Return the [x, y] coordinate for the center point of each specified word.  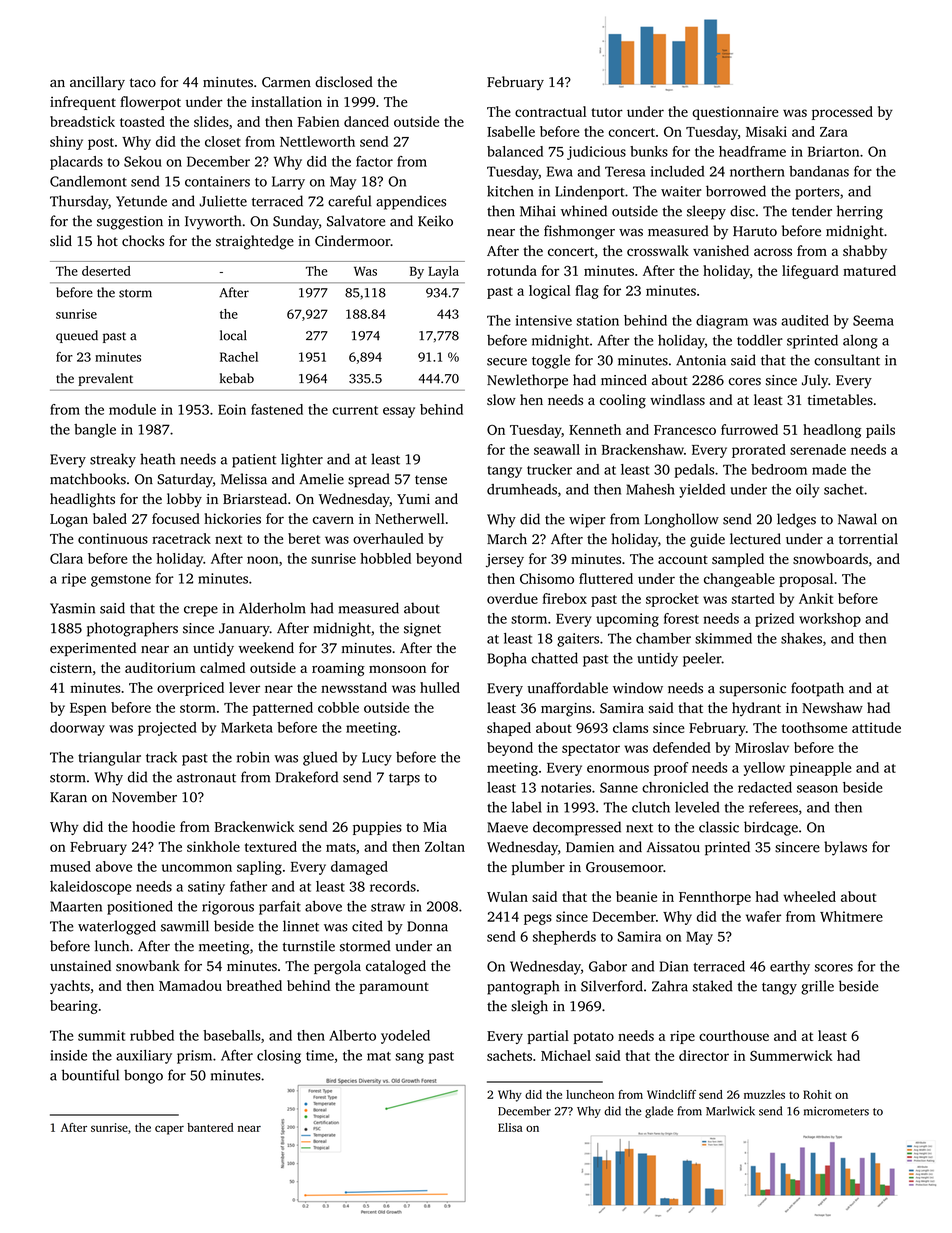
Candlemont [88, 181]
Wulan [507, 896]
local [233, 335]
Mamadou [190, 985]
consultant [847, 360]
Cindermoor [352, 241]
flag [587, 292]
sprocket [672, 600]
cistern [71, 668]
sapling [259, 868]
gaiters [578, 640]
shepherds [564, 938]
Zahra [670, 986]
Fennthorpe [715, 898]
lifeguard [810, 272]
